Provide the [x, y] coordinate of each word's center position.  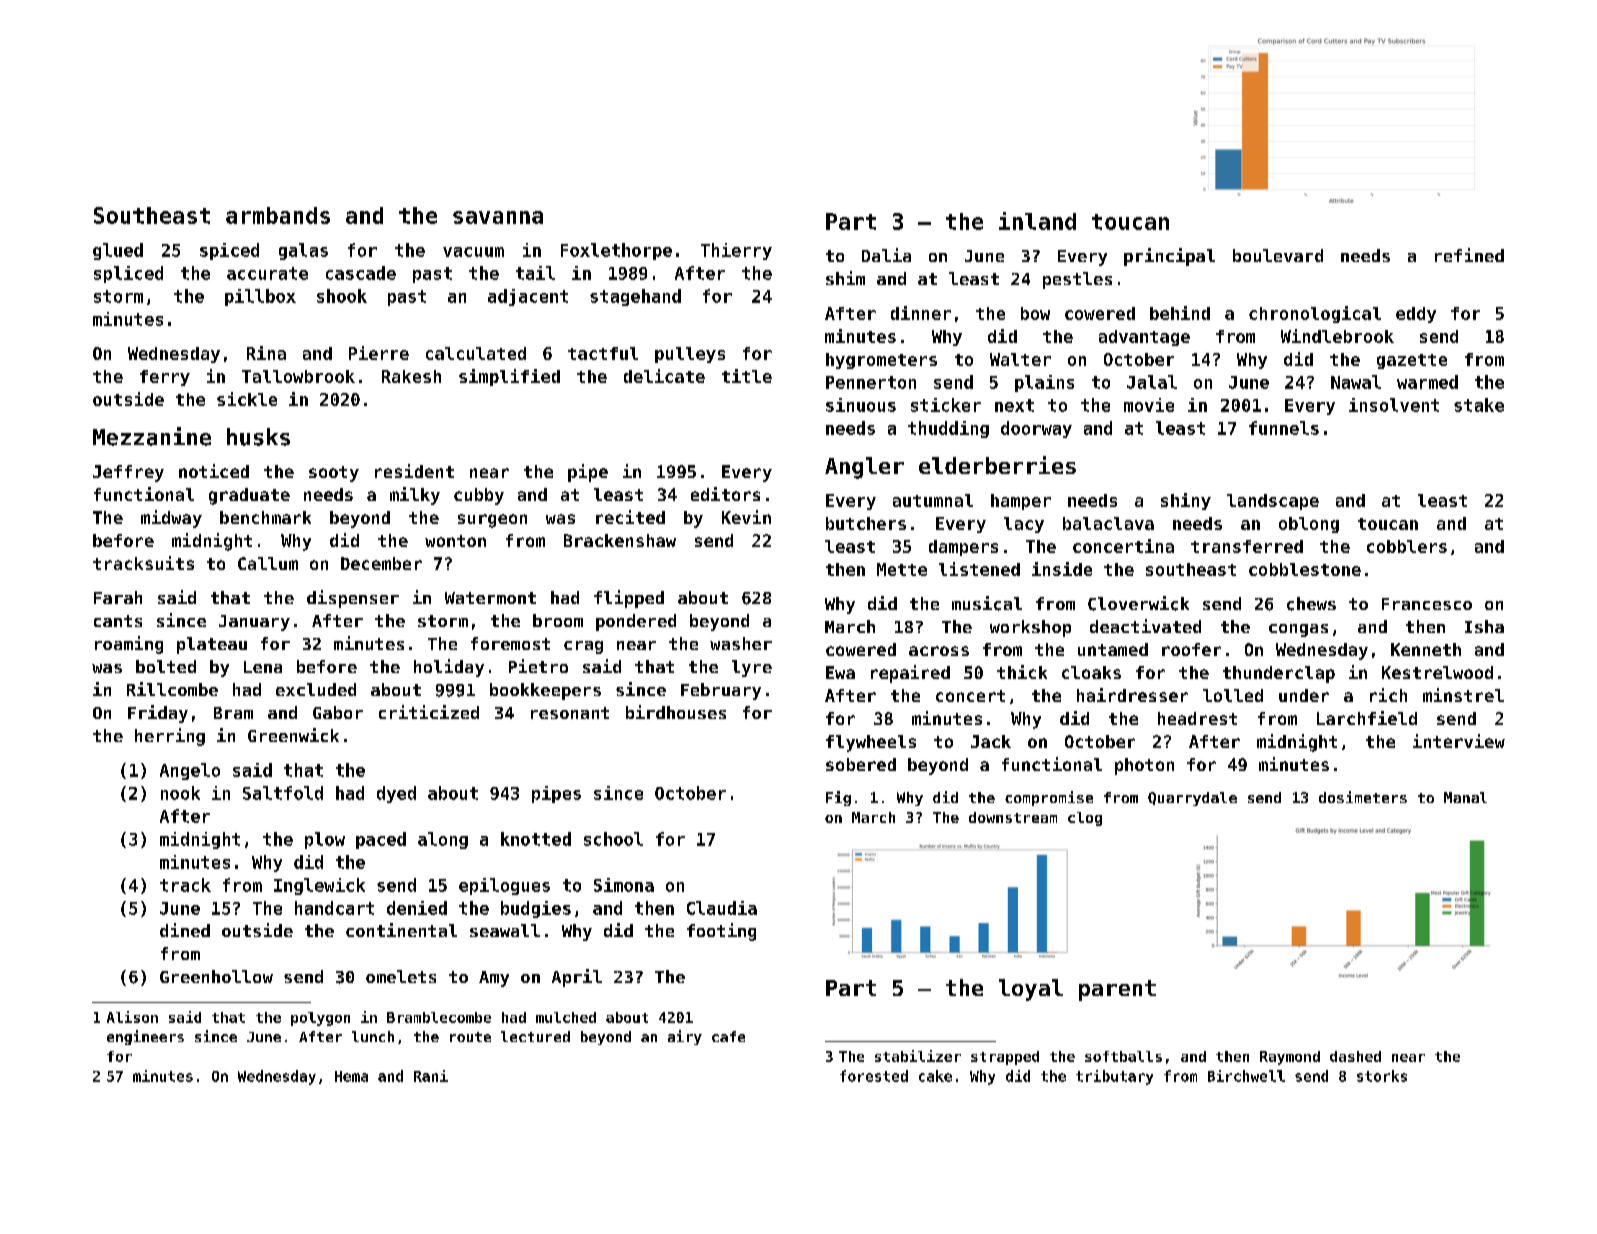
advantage [1144, 338]
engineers [145, 1037]
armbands [278, 215]
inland [1037, 221]
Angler [864, 468]
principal [1169, 257]
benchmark [265, 517]
